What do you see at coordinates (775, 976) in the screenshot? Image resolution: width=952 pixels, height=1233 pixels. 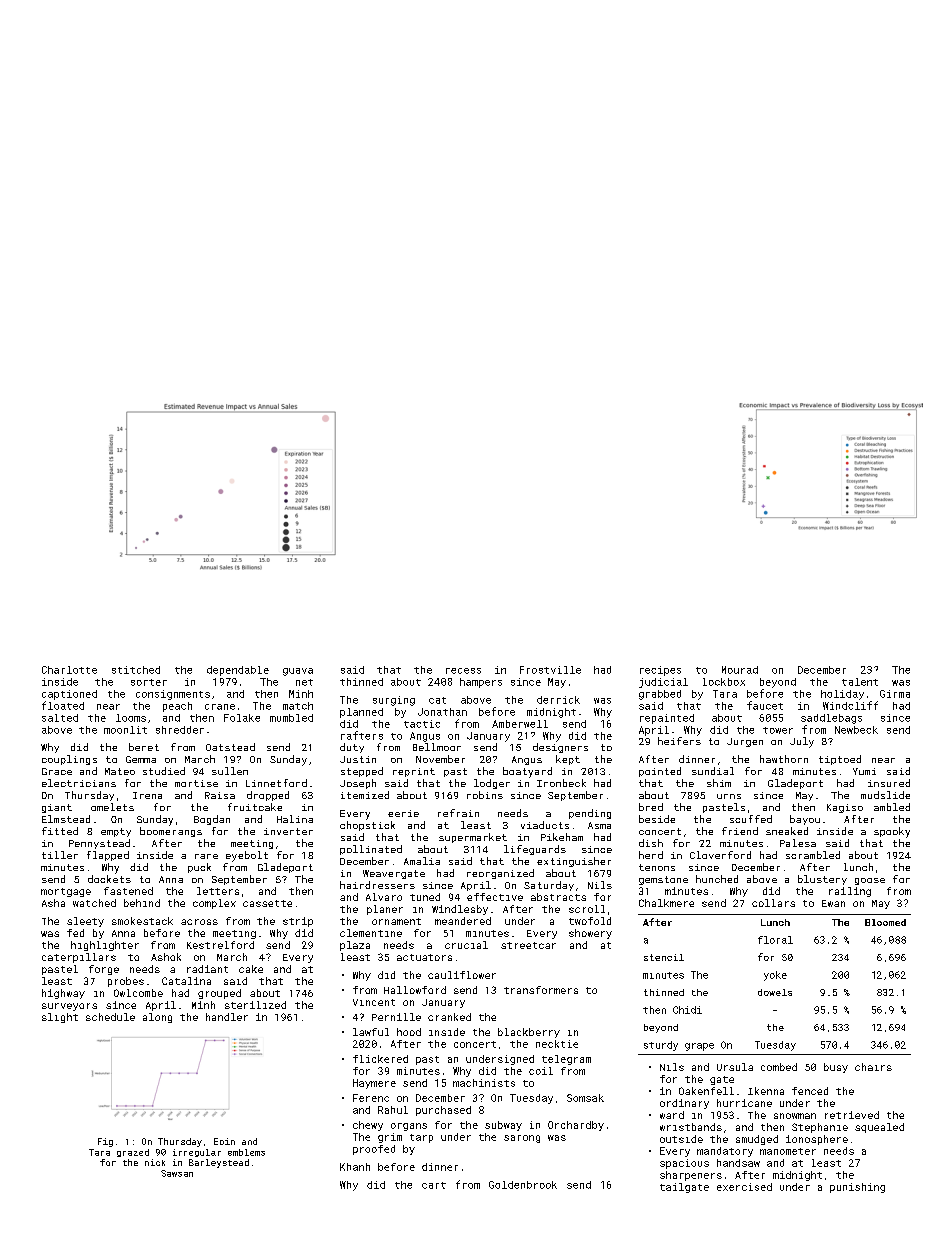 I see `yoke` at bounding box center [775, 976].
